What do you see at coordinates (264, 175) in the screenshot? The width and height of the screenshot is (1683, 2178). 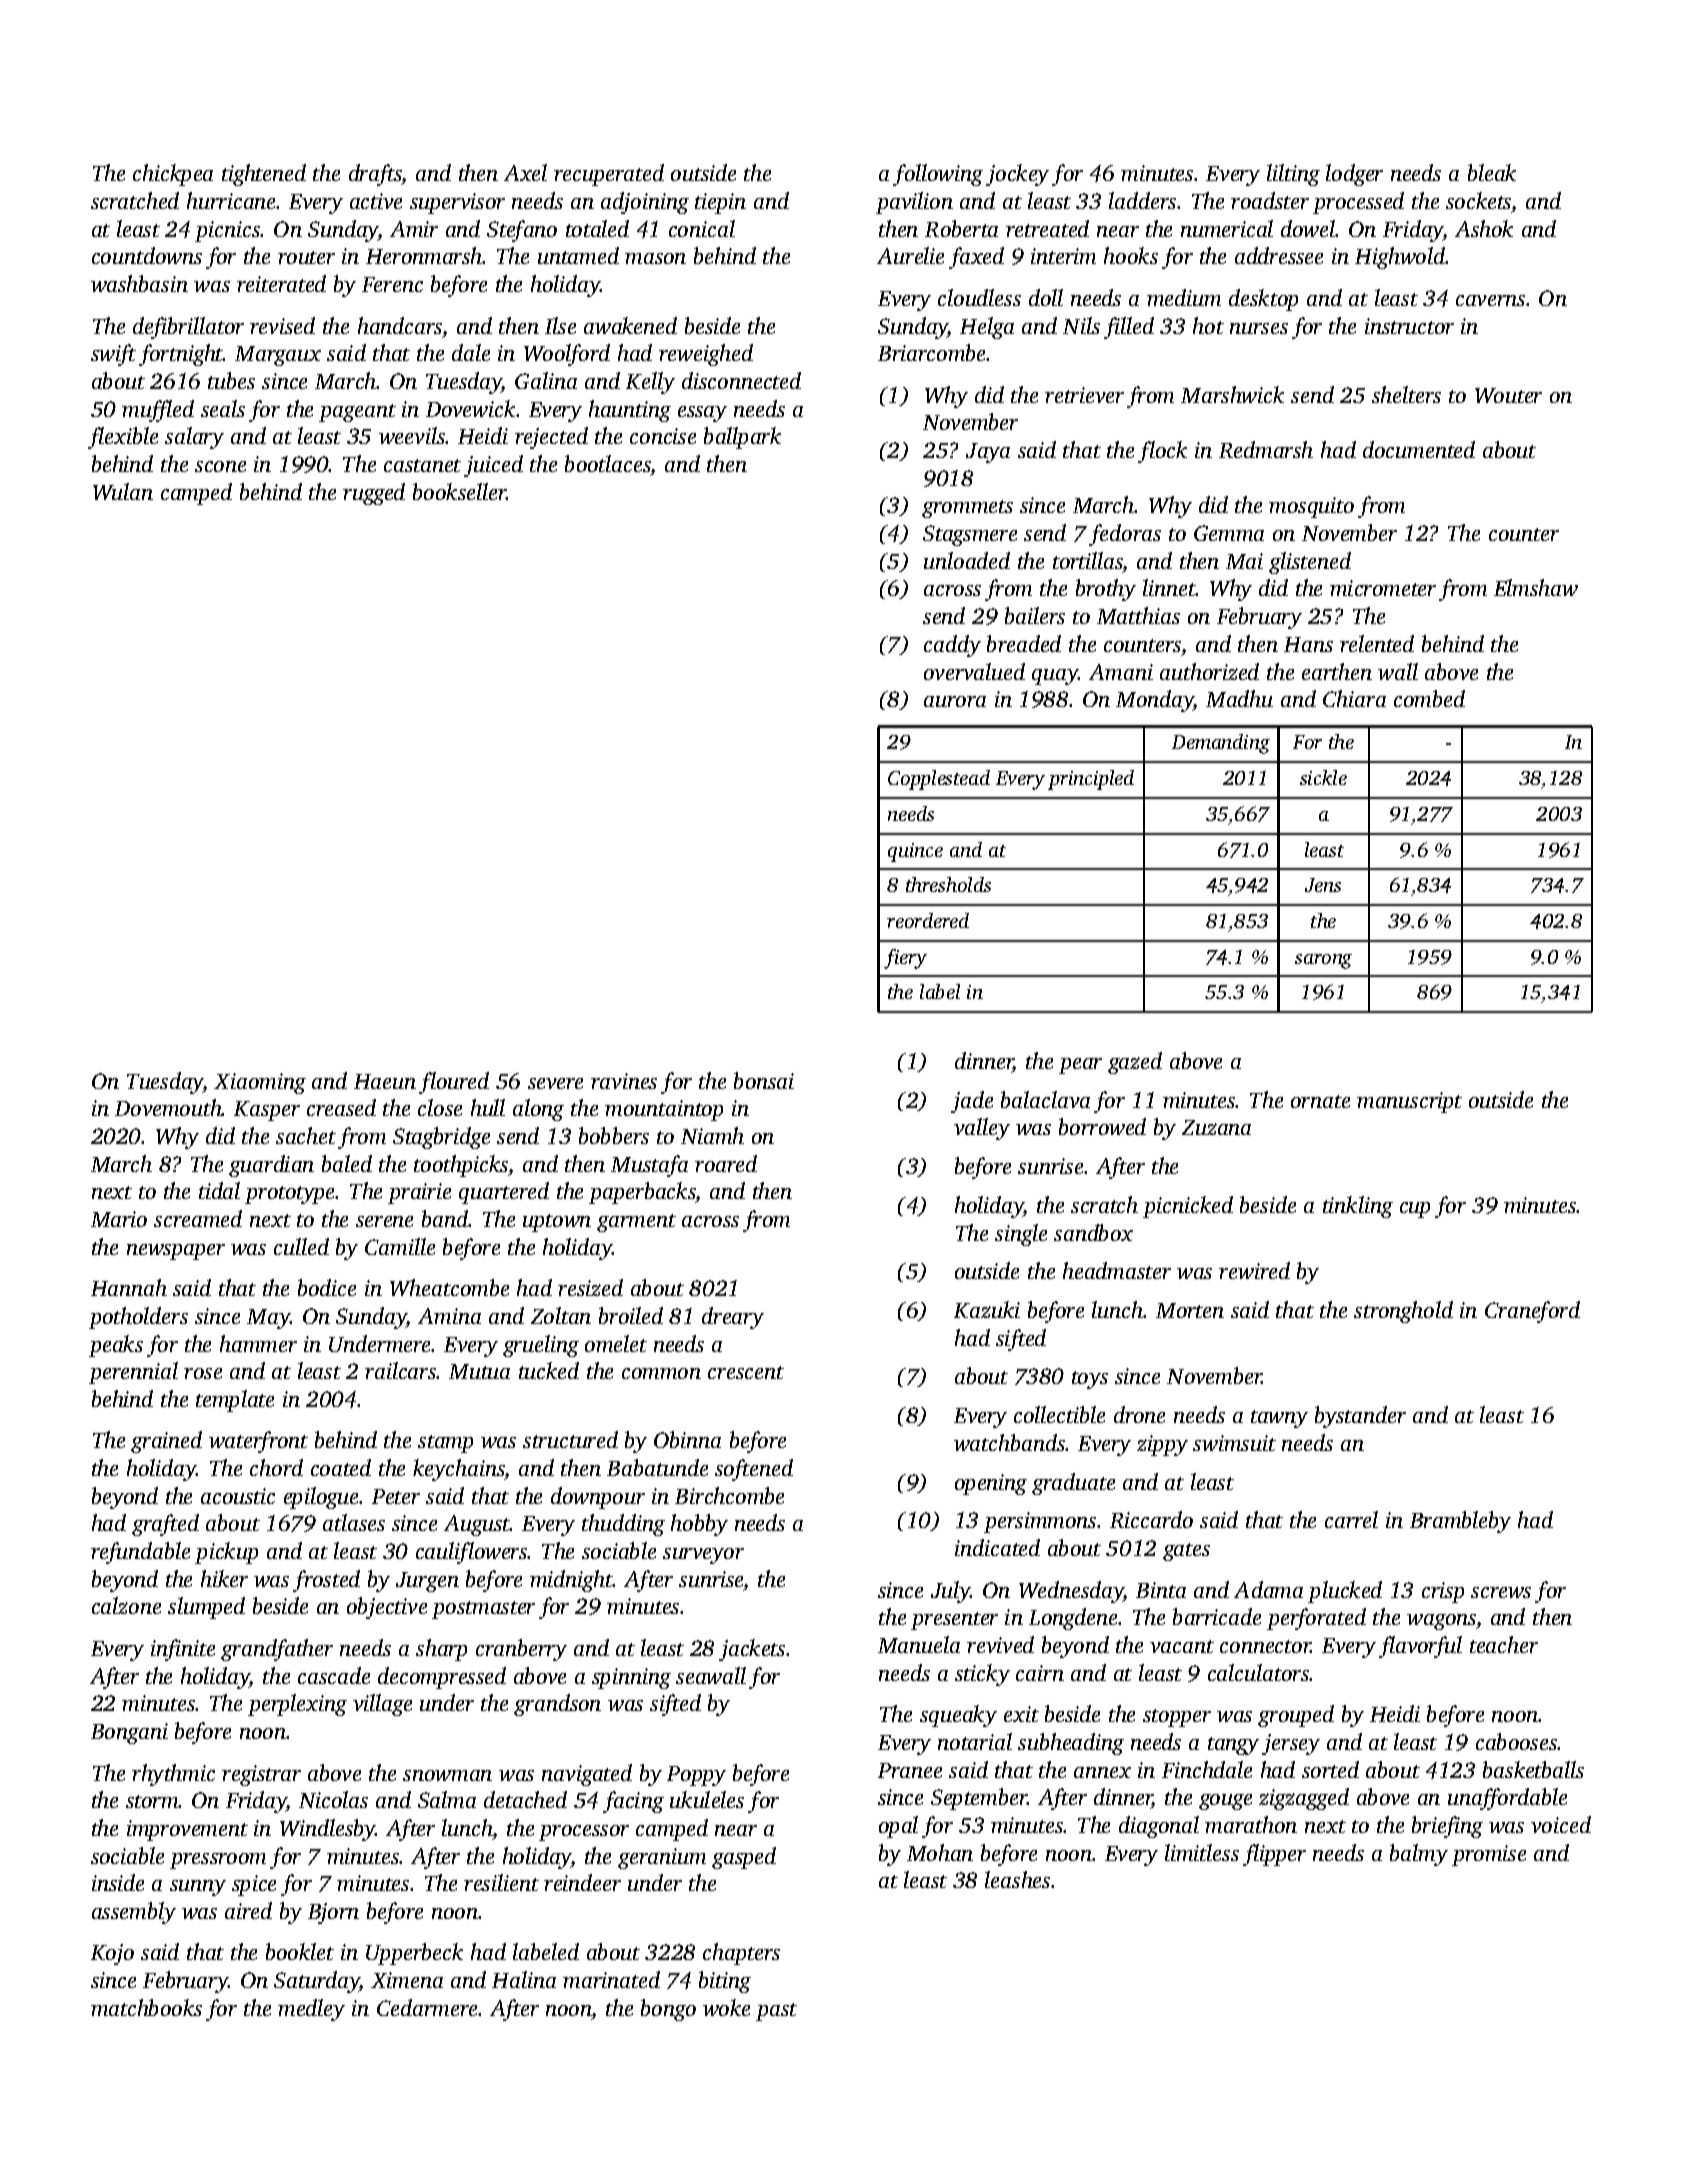 I see `tightened` at bounding box center [264, 175].
